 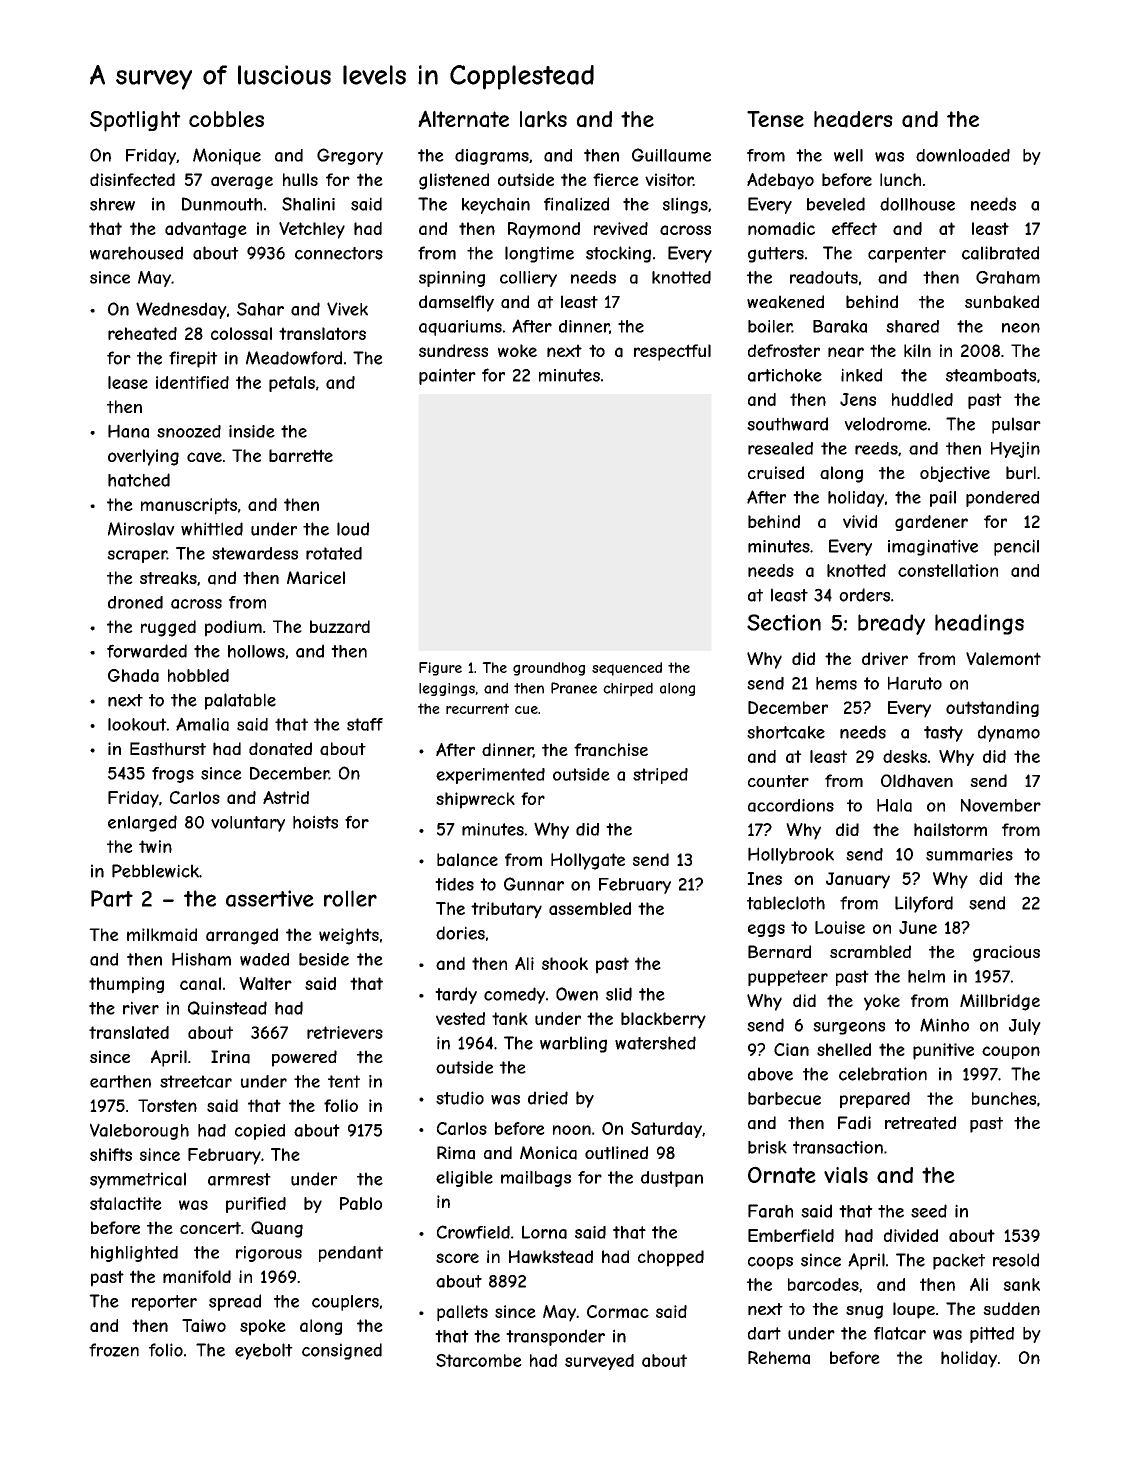 What do you see at coordinates (132, 179) in the screenshot?
I see `disinfected` at bounding box center [132, 179].
